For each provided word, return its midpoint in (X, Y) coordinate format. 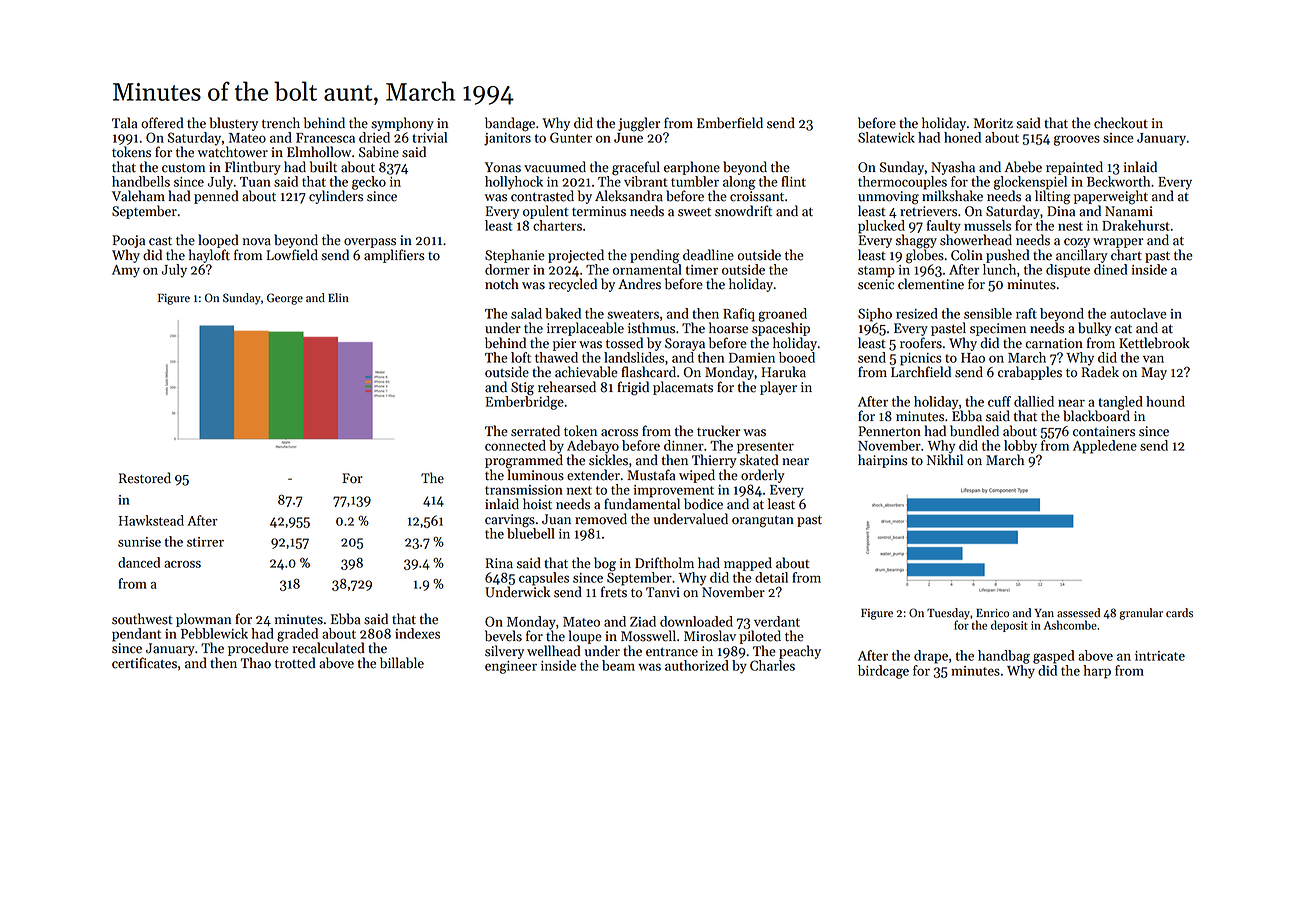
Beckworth (1118, 181)
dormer (507, 269)
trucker (718, 431)
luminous (536, 475)
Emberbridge (525, 403)
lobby (1020, 447)
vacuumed (555, 167)
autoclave (1138, 313)
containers (1104, 431)
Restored (145, 478)
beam (618, 665)
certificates (144, 663)
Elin (338, 297)
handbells (141, 181)
